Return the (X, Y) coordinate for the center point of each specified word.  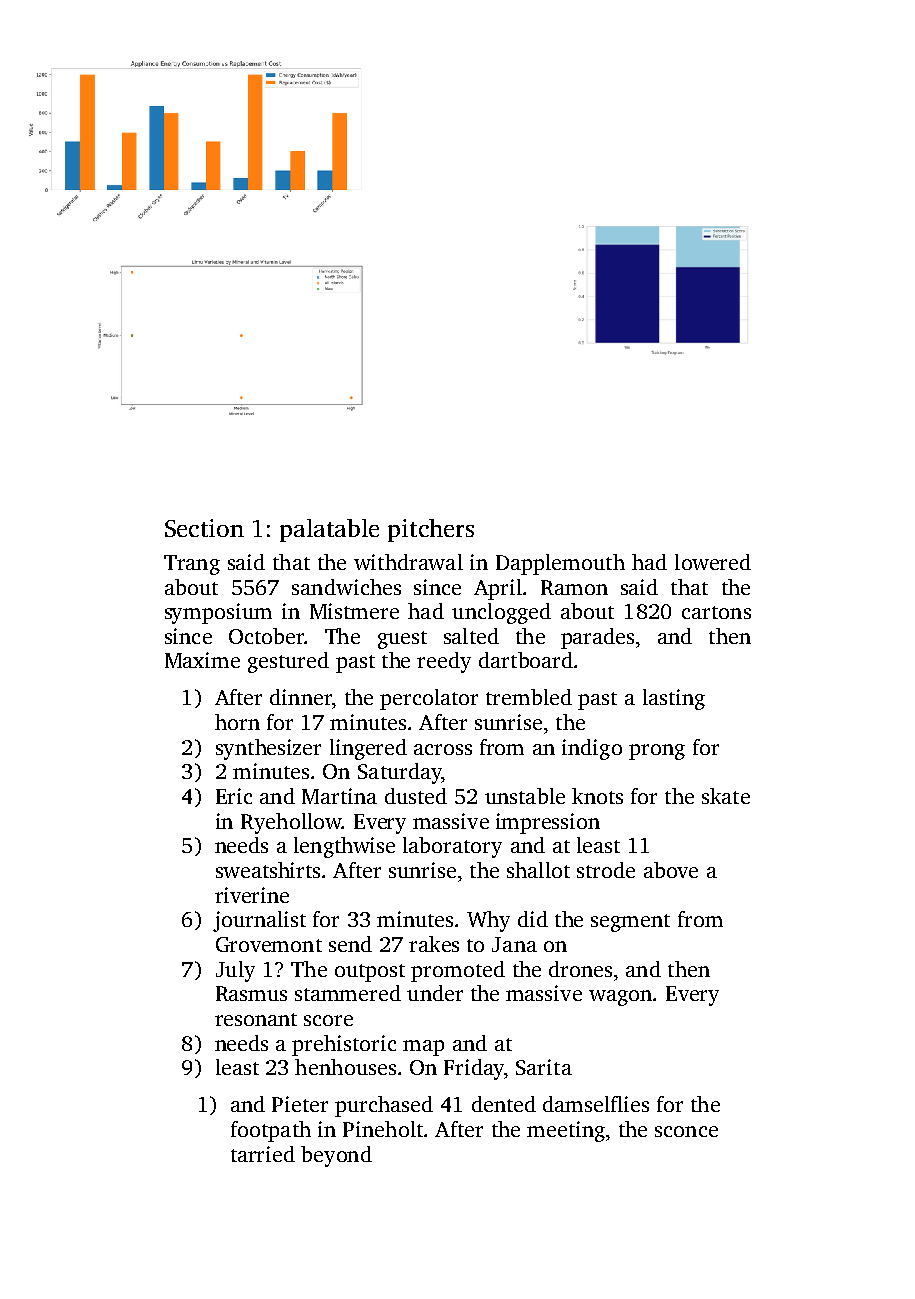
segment (630, 923)
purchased (384, 1106)
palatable (329, 530)
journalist (259, 921)
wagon (620, 998)
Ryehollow (291, 823)
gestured (288, 662)
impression (548, 823)
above (671, 870)
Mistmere (354, 611)
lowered (713, 562)
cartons (716, 612)
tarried (263, 1154)
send (350, 944)
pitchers (431, 530)
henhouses (345, 1067)
